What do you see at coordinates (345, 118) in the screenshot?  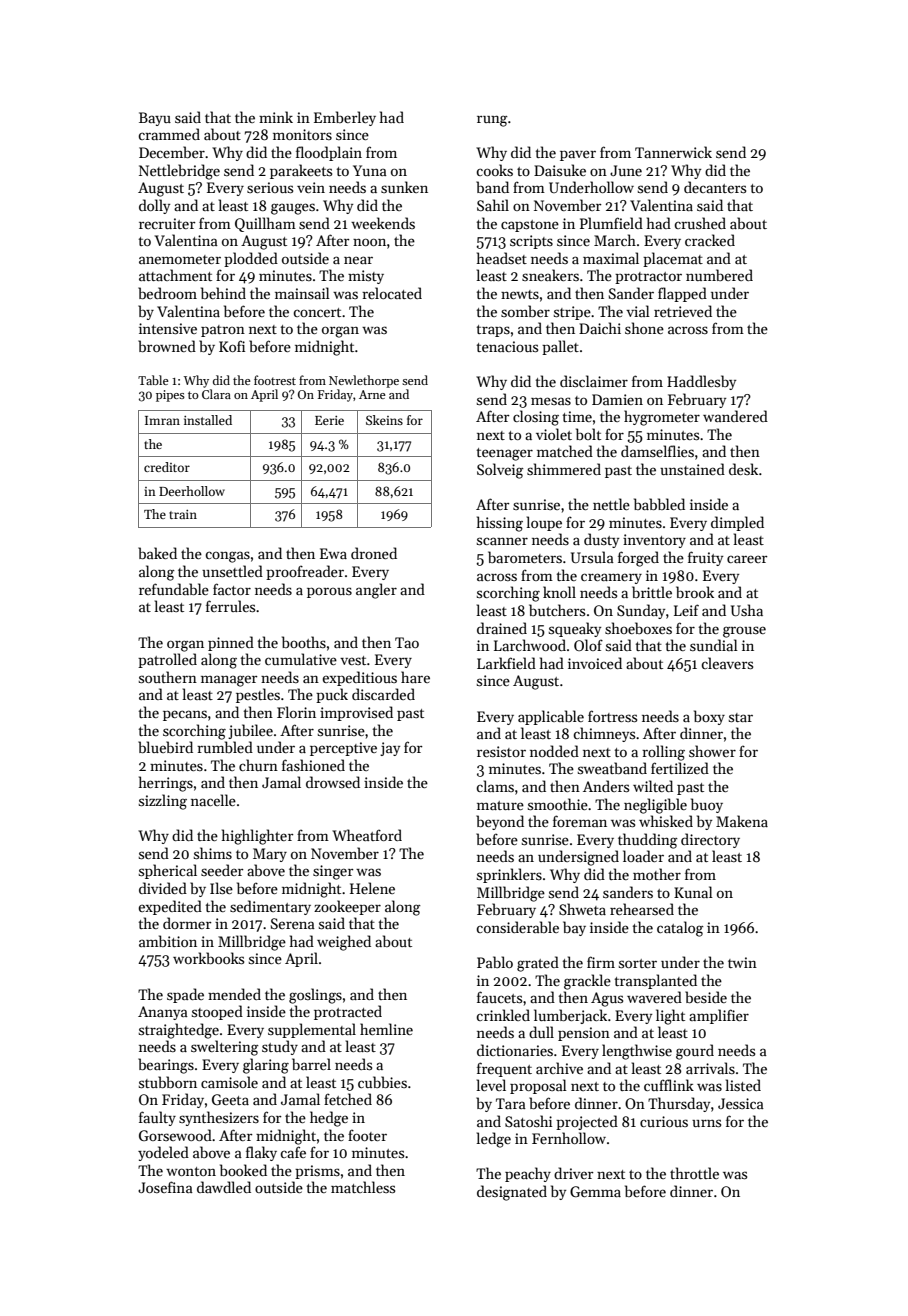 I see `Emberley` at bounding box center [345, 118].
